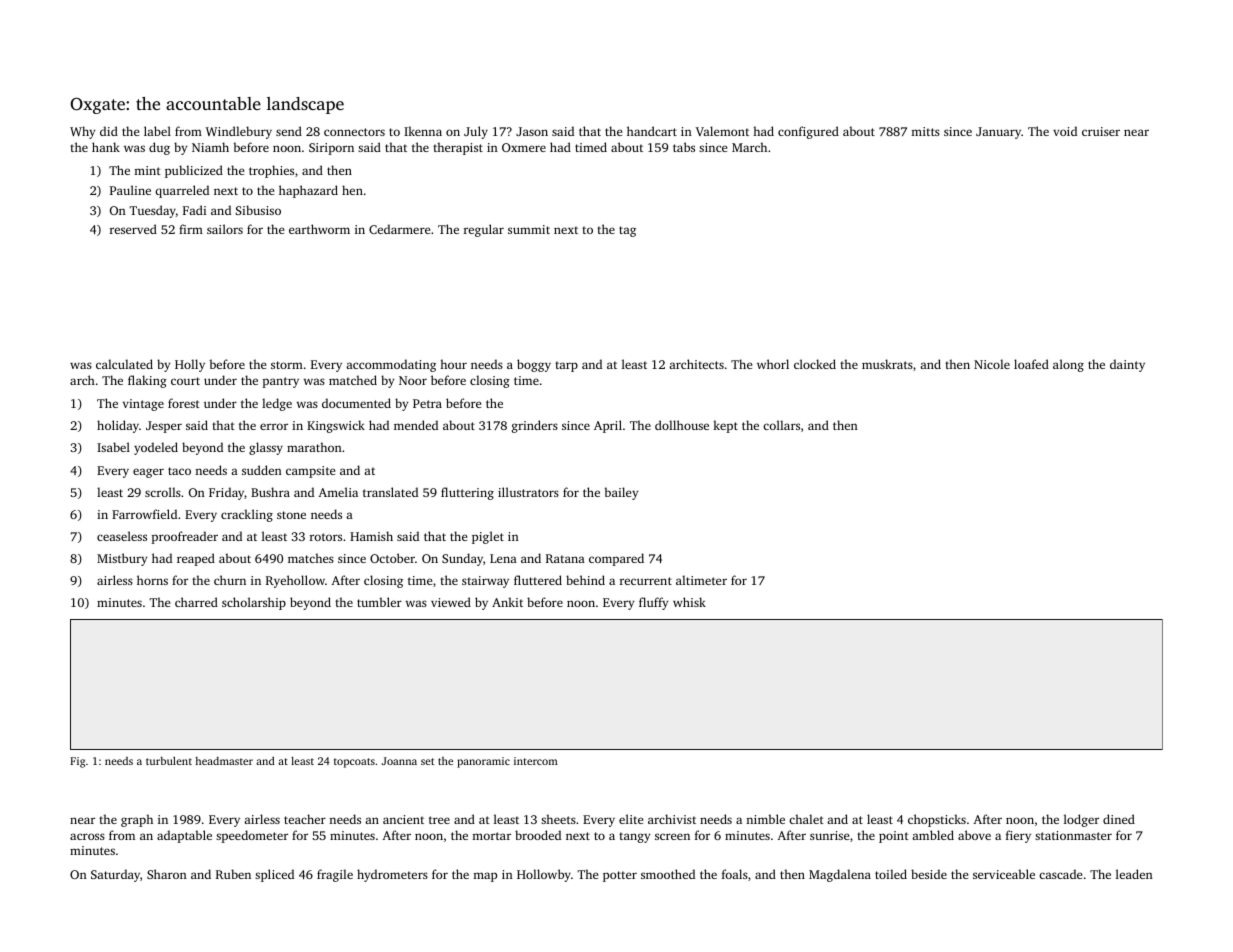 The height and width of the page is (952, 1233). Describe the element at coordinates (925, 131) in the page. I see `mitts` at that location.
